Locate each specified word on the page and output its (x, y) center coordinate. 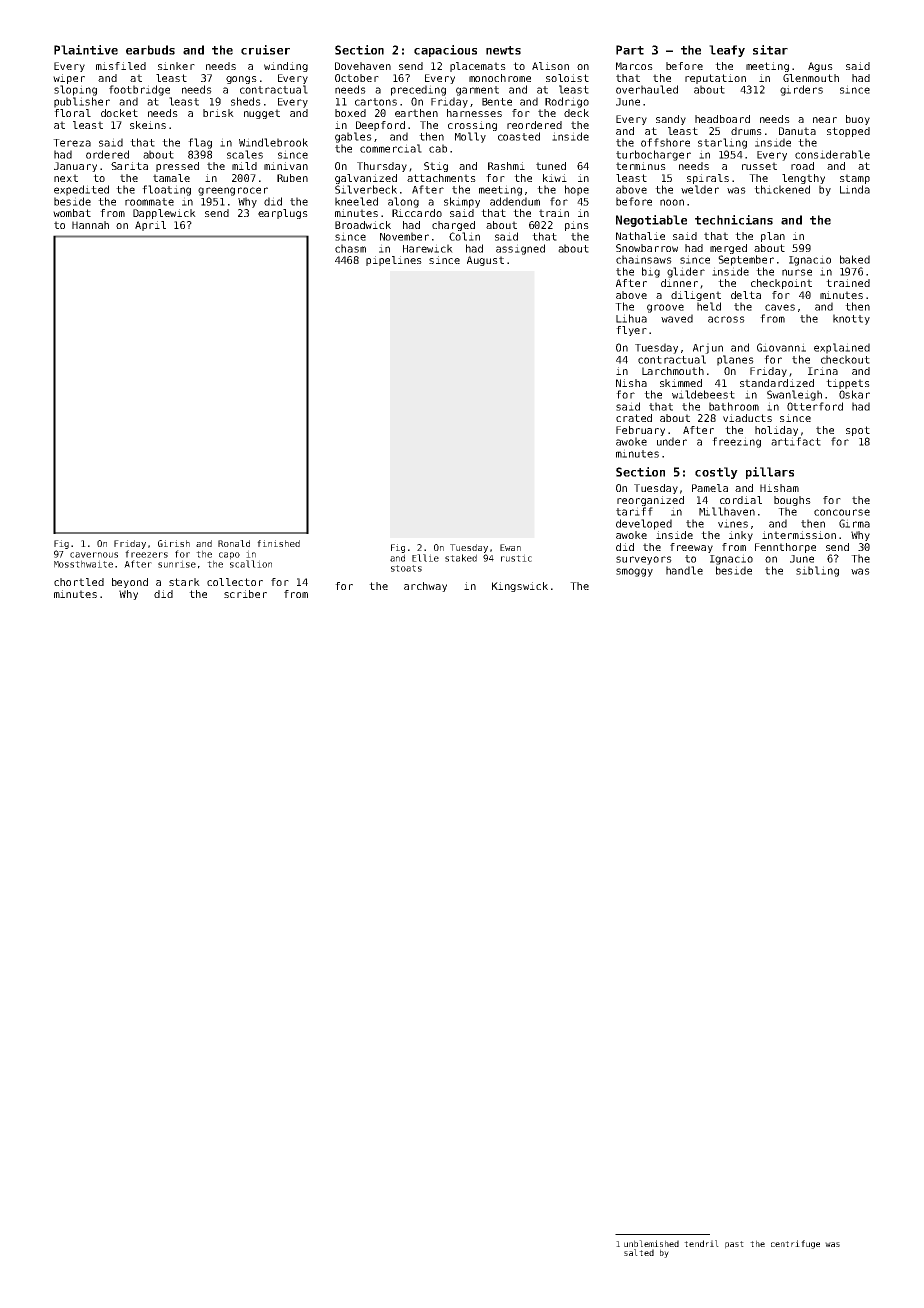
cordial (741, 500)
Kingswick (520, 587)
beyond (130, 583)
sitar (770, 50)
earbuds (150, 50)
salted (639, 1252)
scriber (245, 594)
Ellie (425, 558)
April (150, 226)
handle (684, 570)
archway (425, 587)
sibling (817, 571)
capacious (445, 51)
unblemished (651, 1243)
